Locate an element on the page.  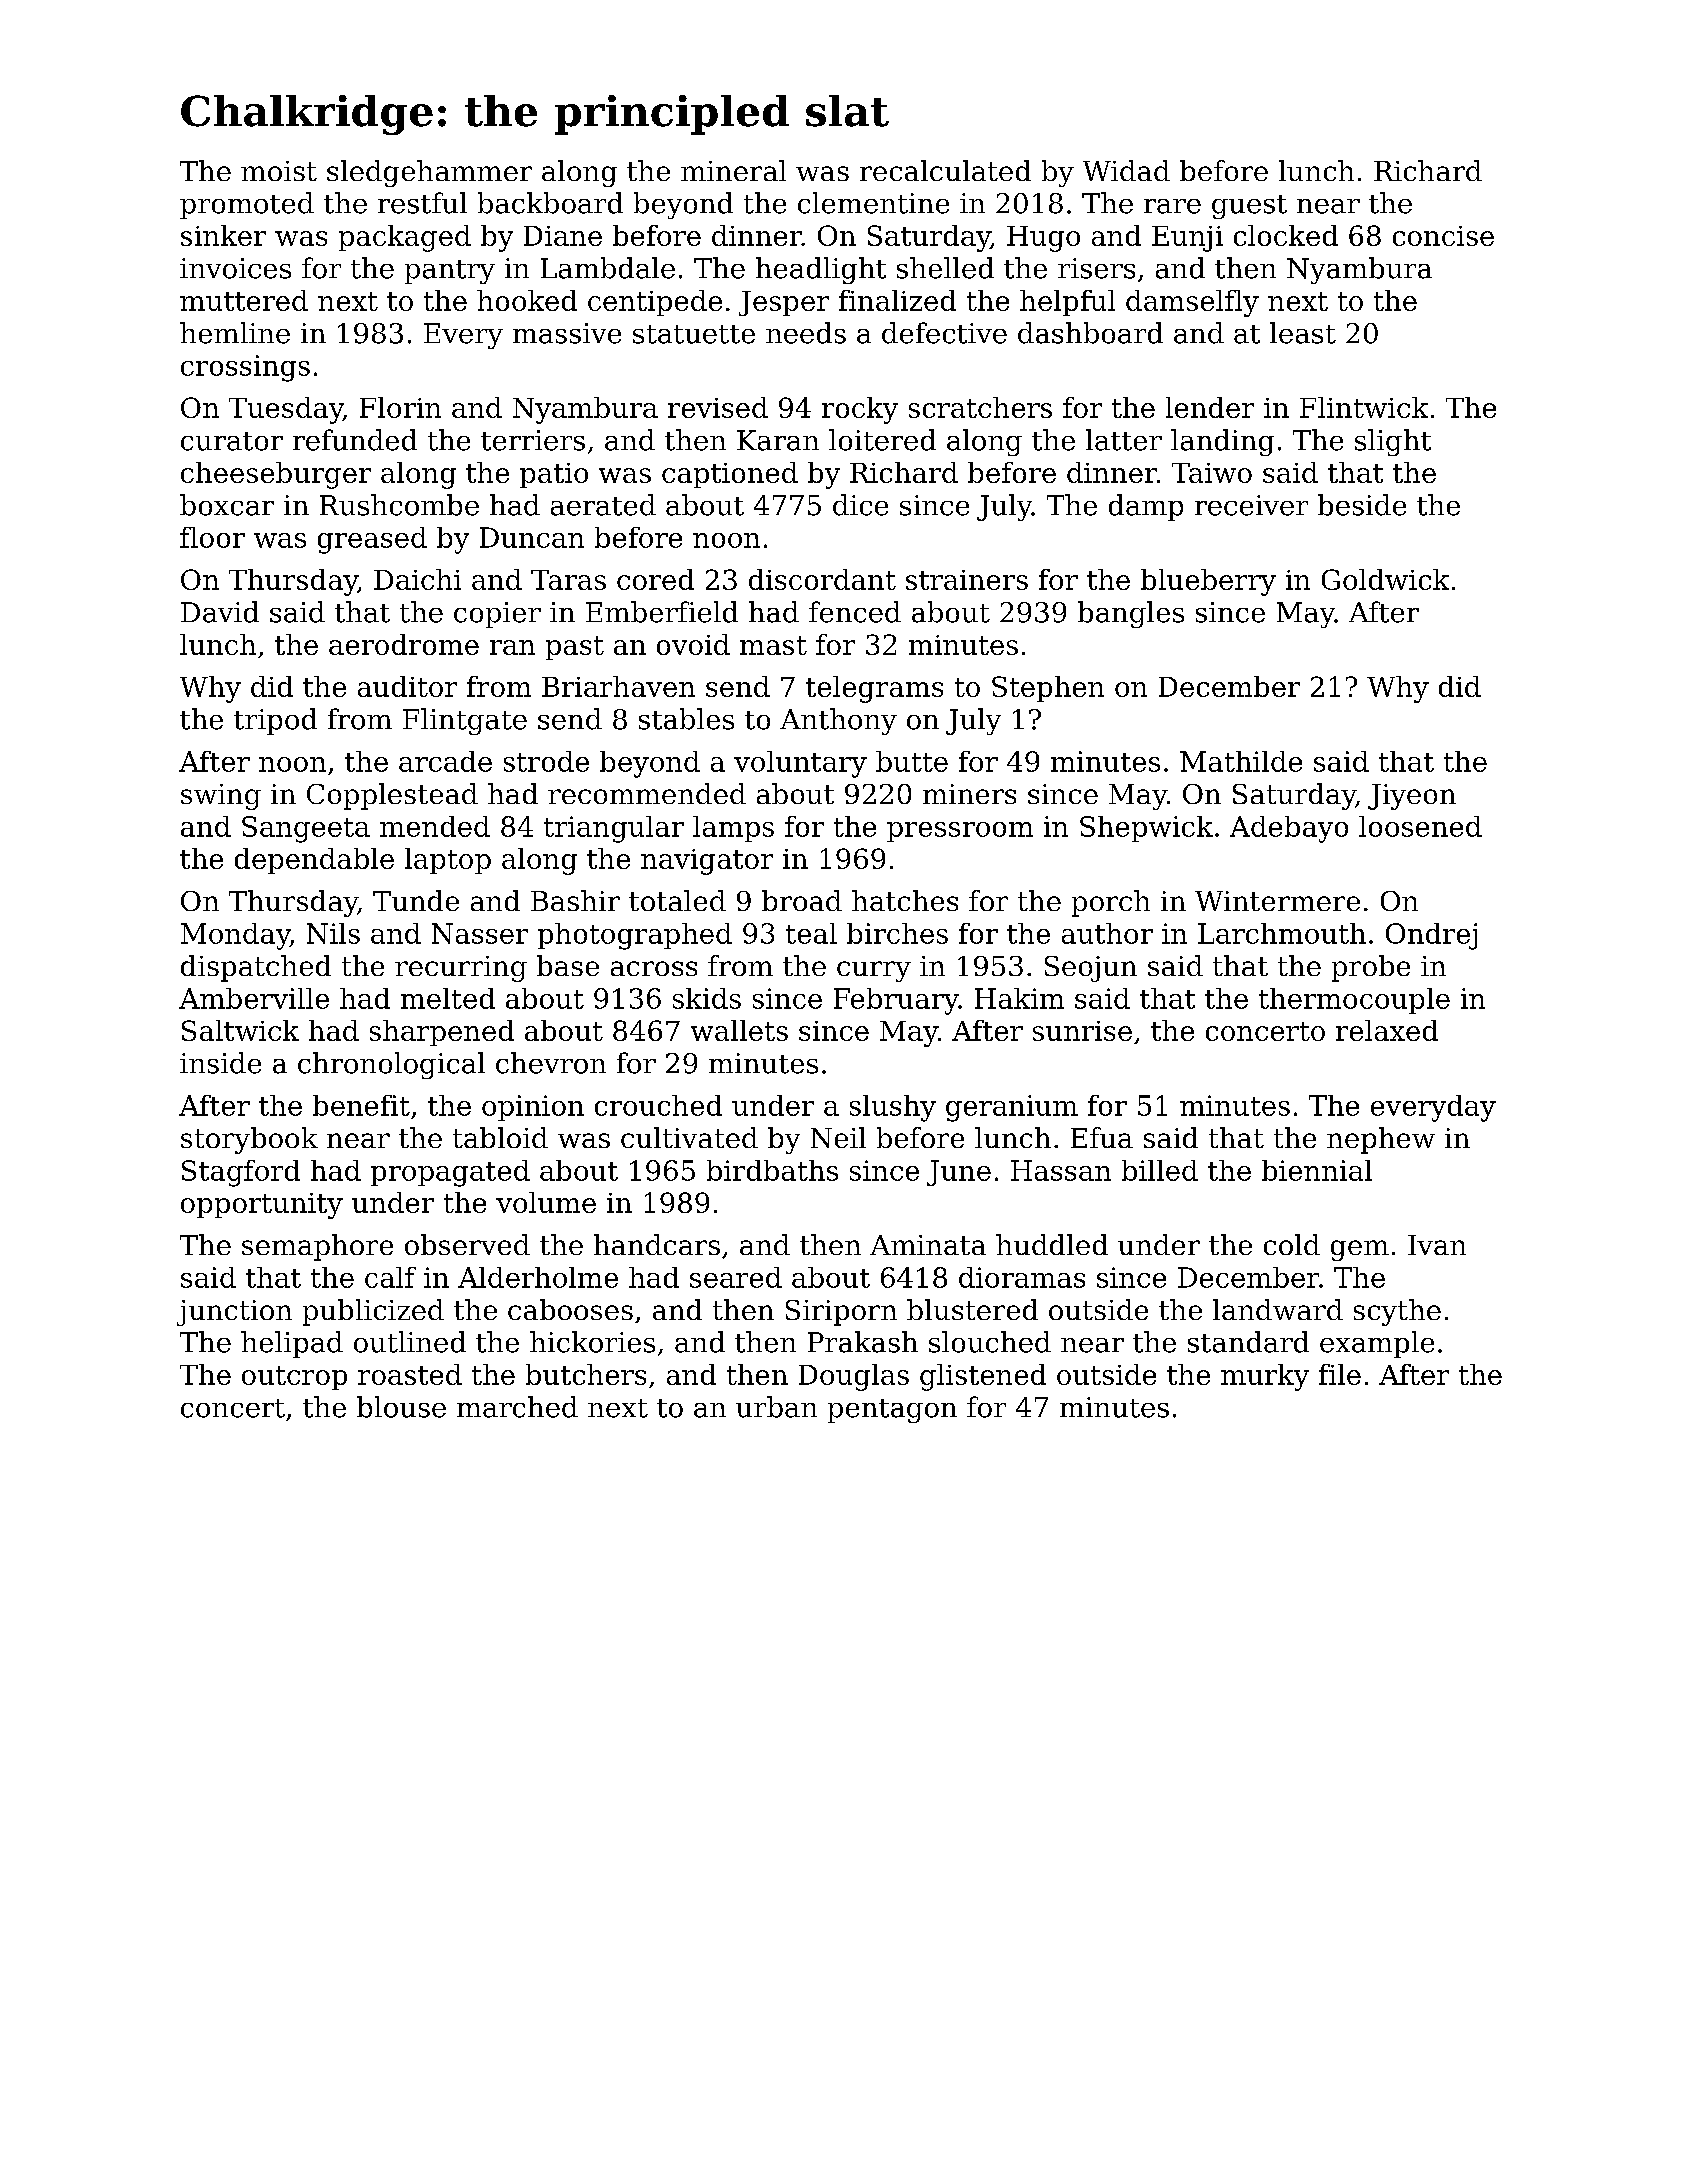
miners is located at coordinates (969, 794).
